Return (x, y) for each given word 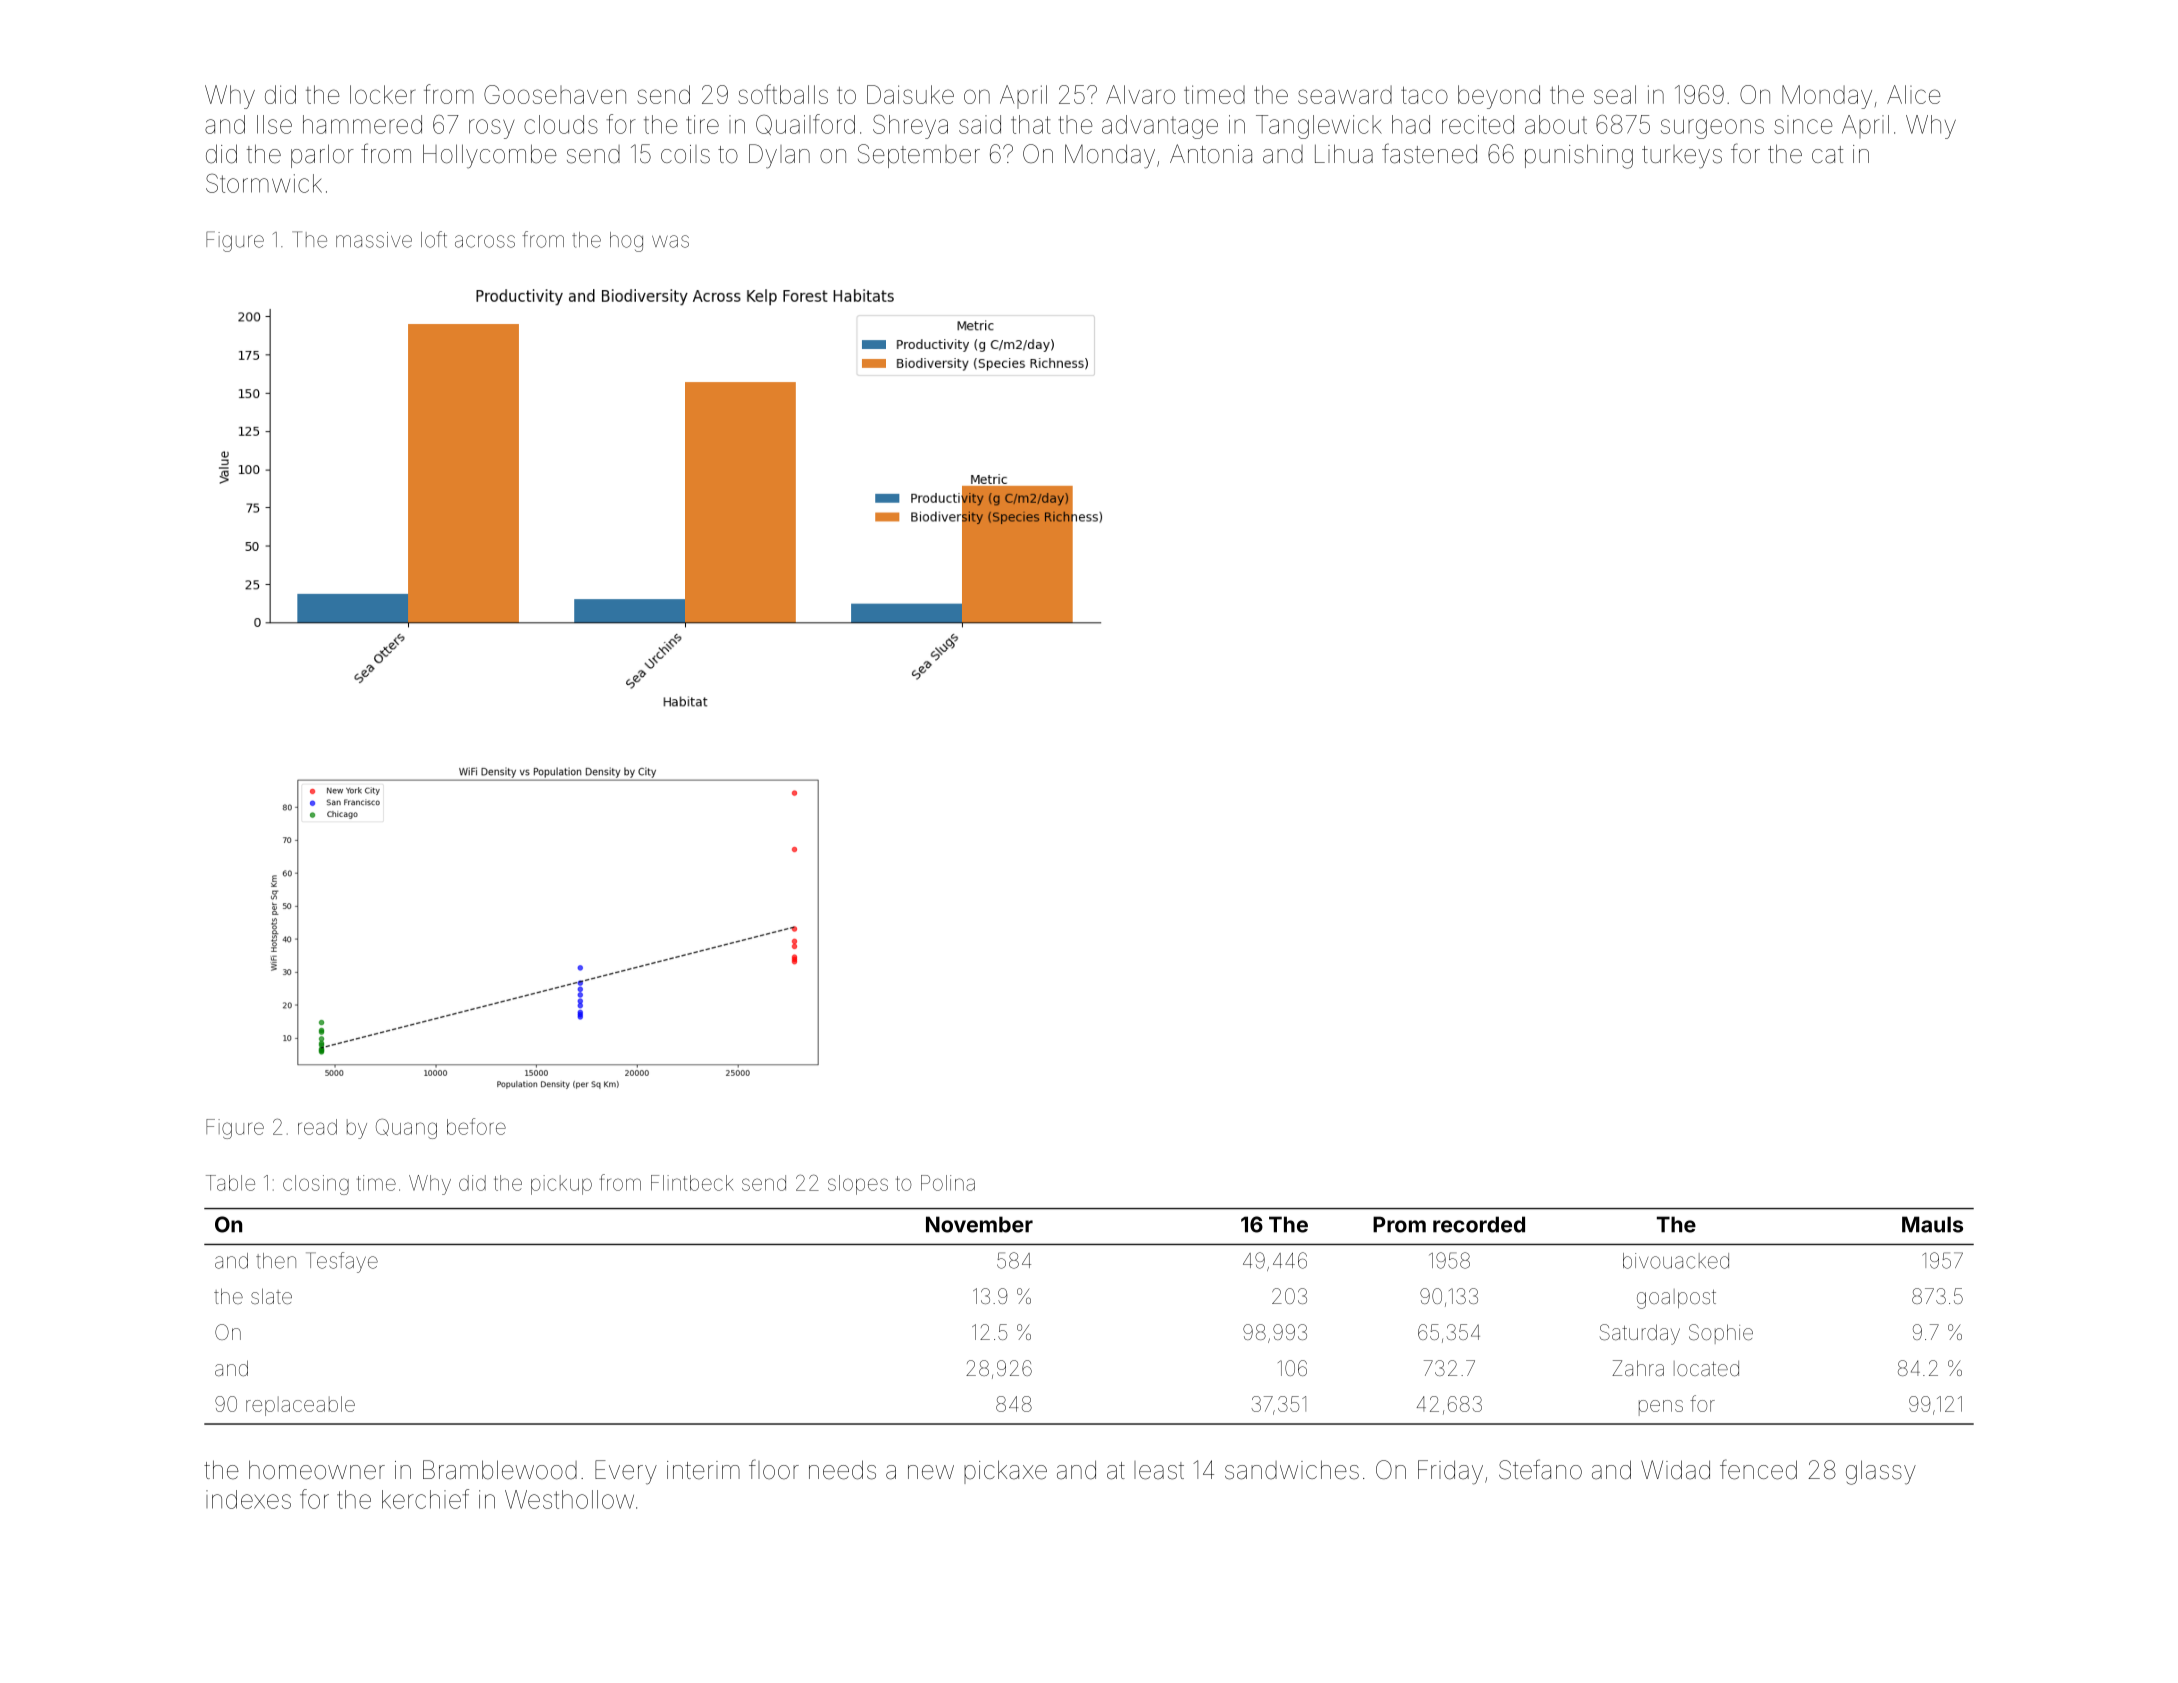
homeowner (317, 1470)
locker (382, 94)
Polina (948, 1183)
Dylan (779, 156)
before (476, 1126)
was (670, 241)
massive (374, 240)
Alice (1913, 94)
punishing (1579, 156)
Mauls (1932, 1224)
